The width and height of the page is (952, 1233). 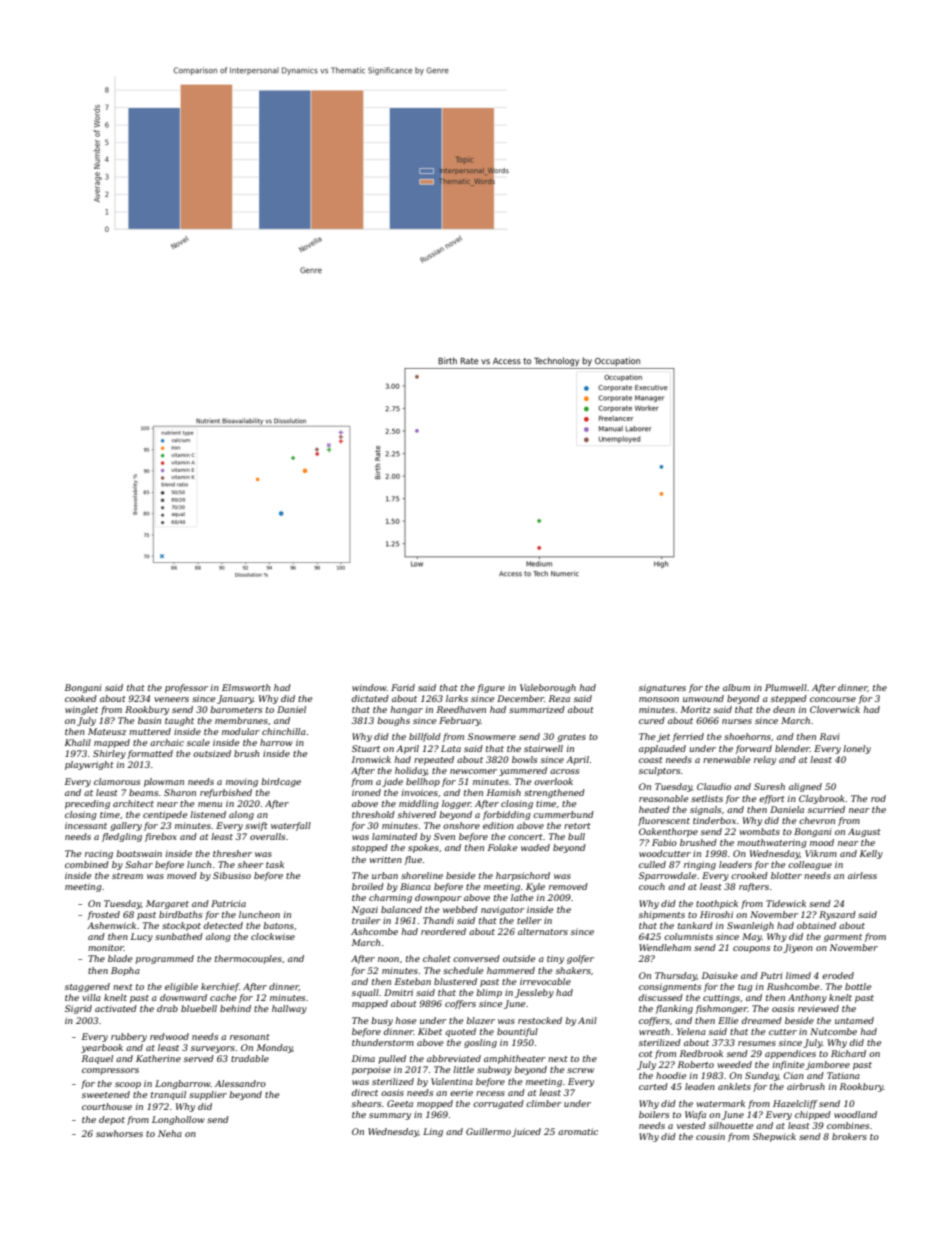 I want to click on Neha, so click(x=170, y=1133).
